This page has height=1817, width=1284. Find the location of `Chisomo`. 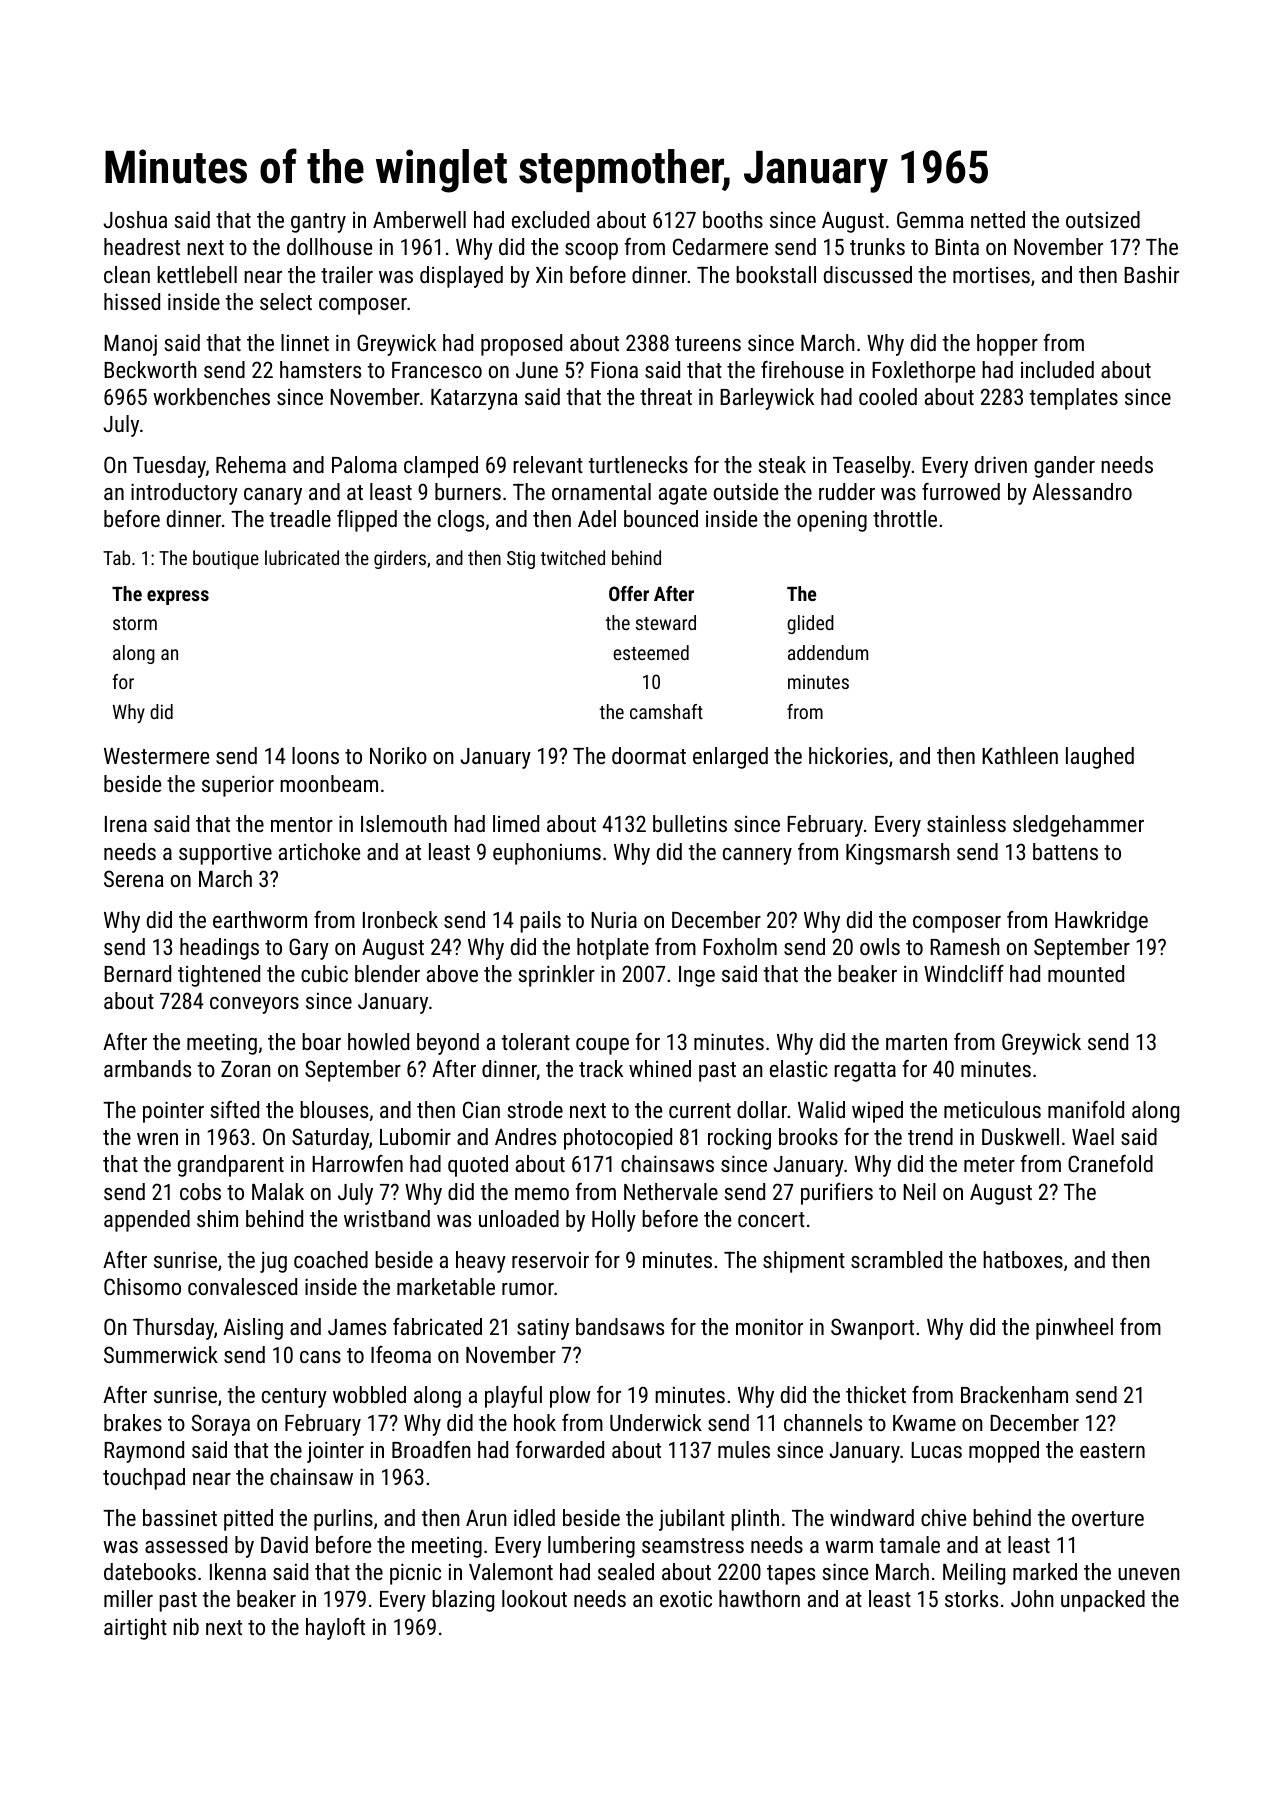

Chisomo is located at coordinates (142, 1286).
